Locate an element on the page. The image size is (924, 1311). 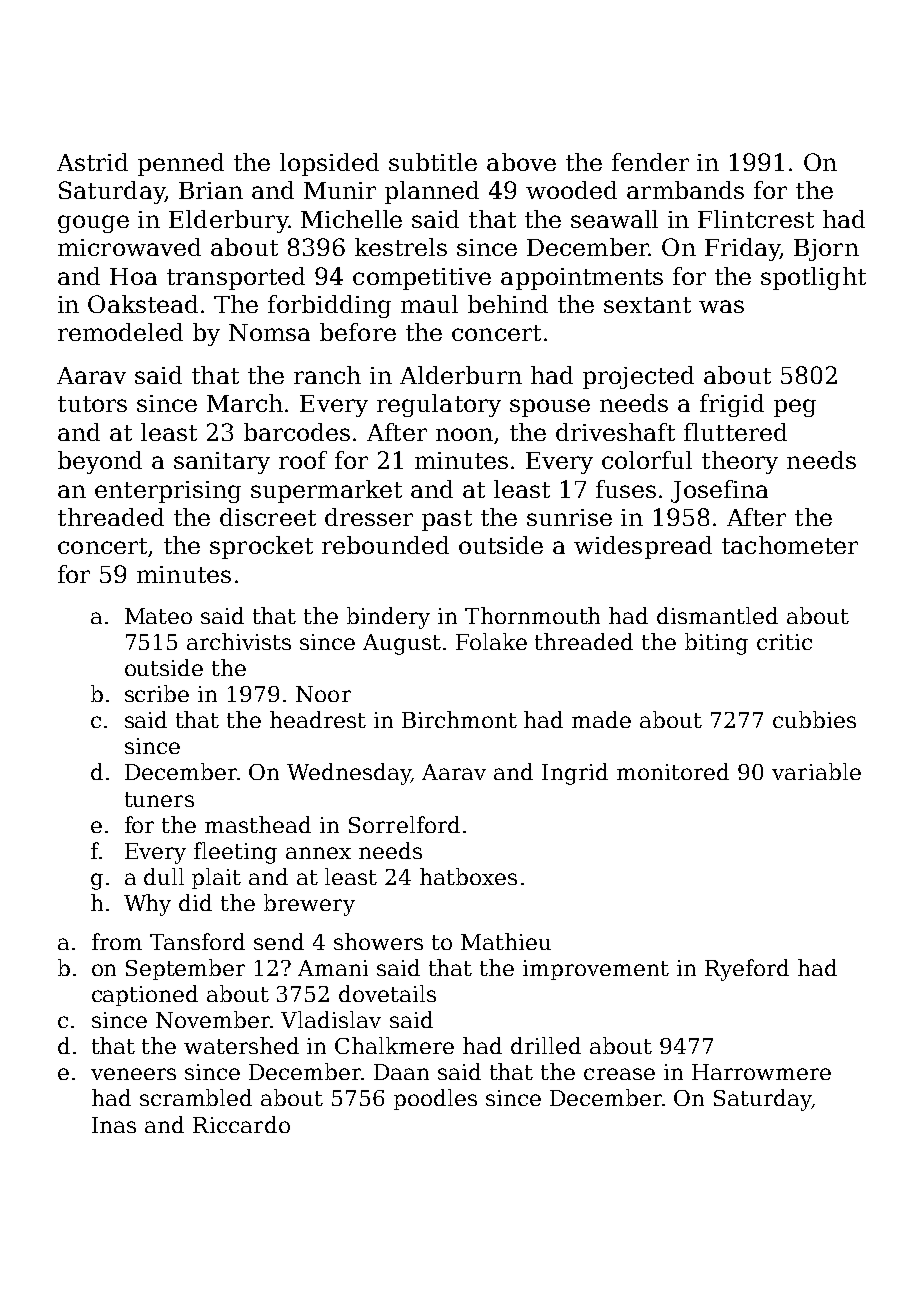
theory is located at coordinates (740, 462).
